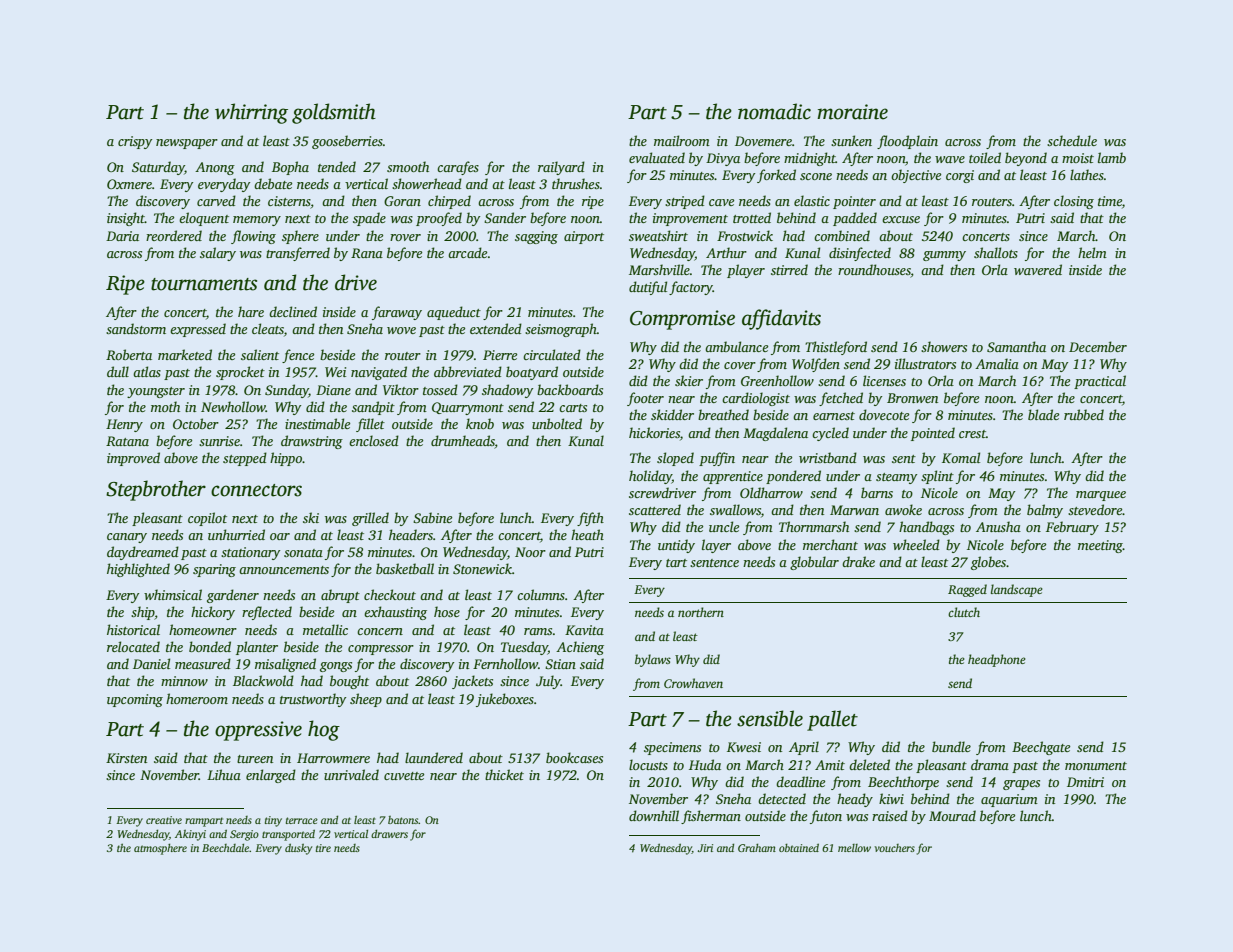 The width and height of the screenshot is (1233, 952). What do you see at coordinates (774, 111) in the screenshot?
I see `nomadic` at bounding box center [774, 111].
